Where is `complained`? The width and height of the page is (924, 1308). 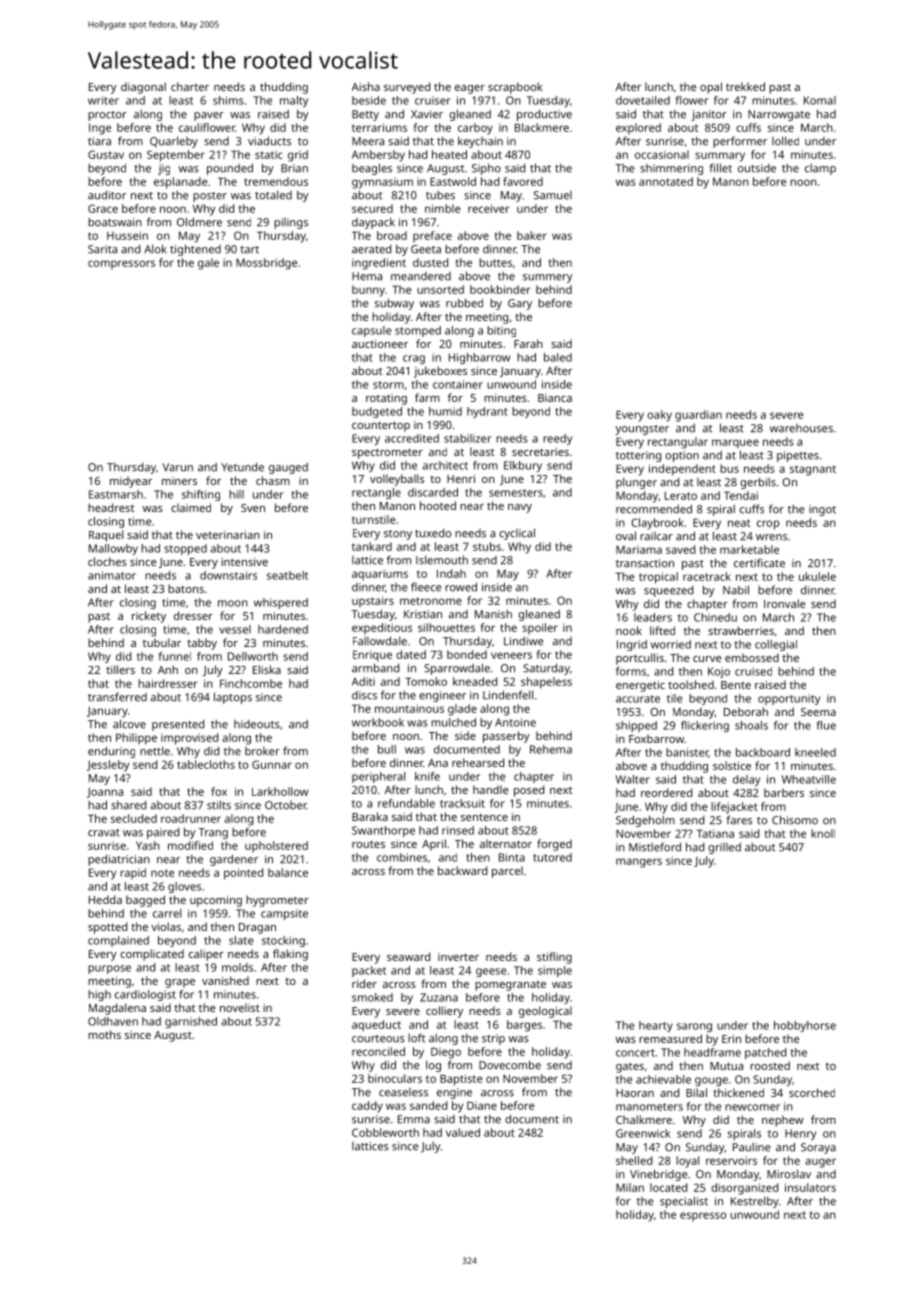 complained is located at coordinates (118, 941).
